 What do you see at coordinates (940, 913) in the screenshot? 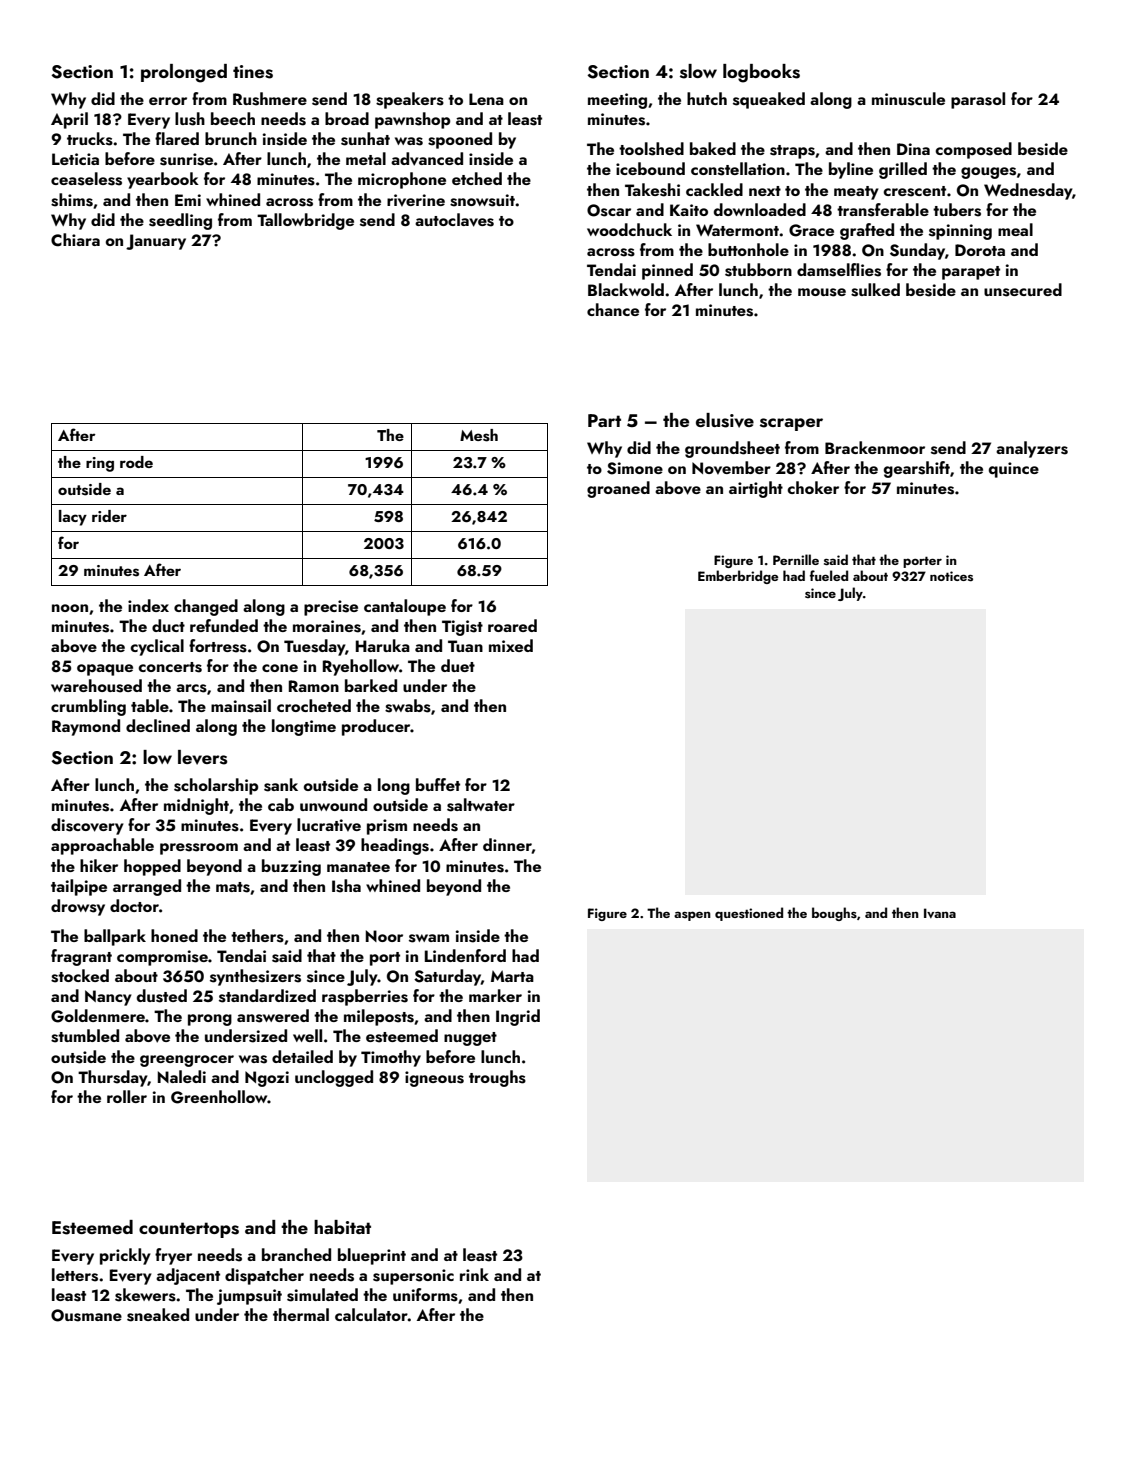
I see `Ivana` at bounding box center [940, 913].
